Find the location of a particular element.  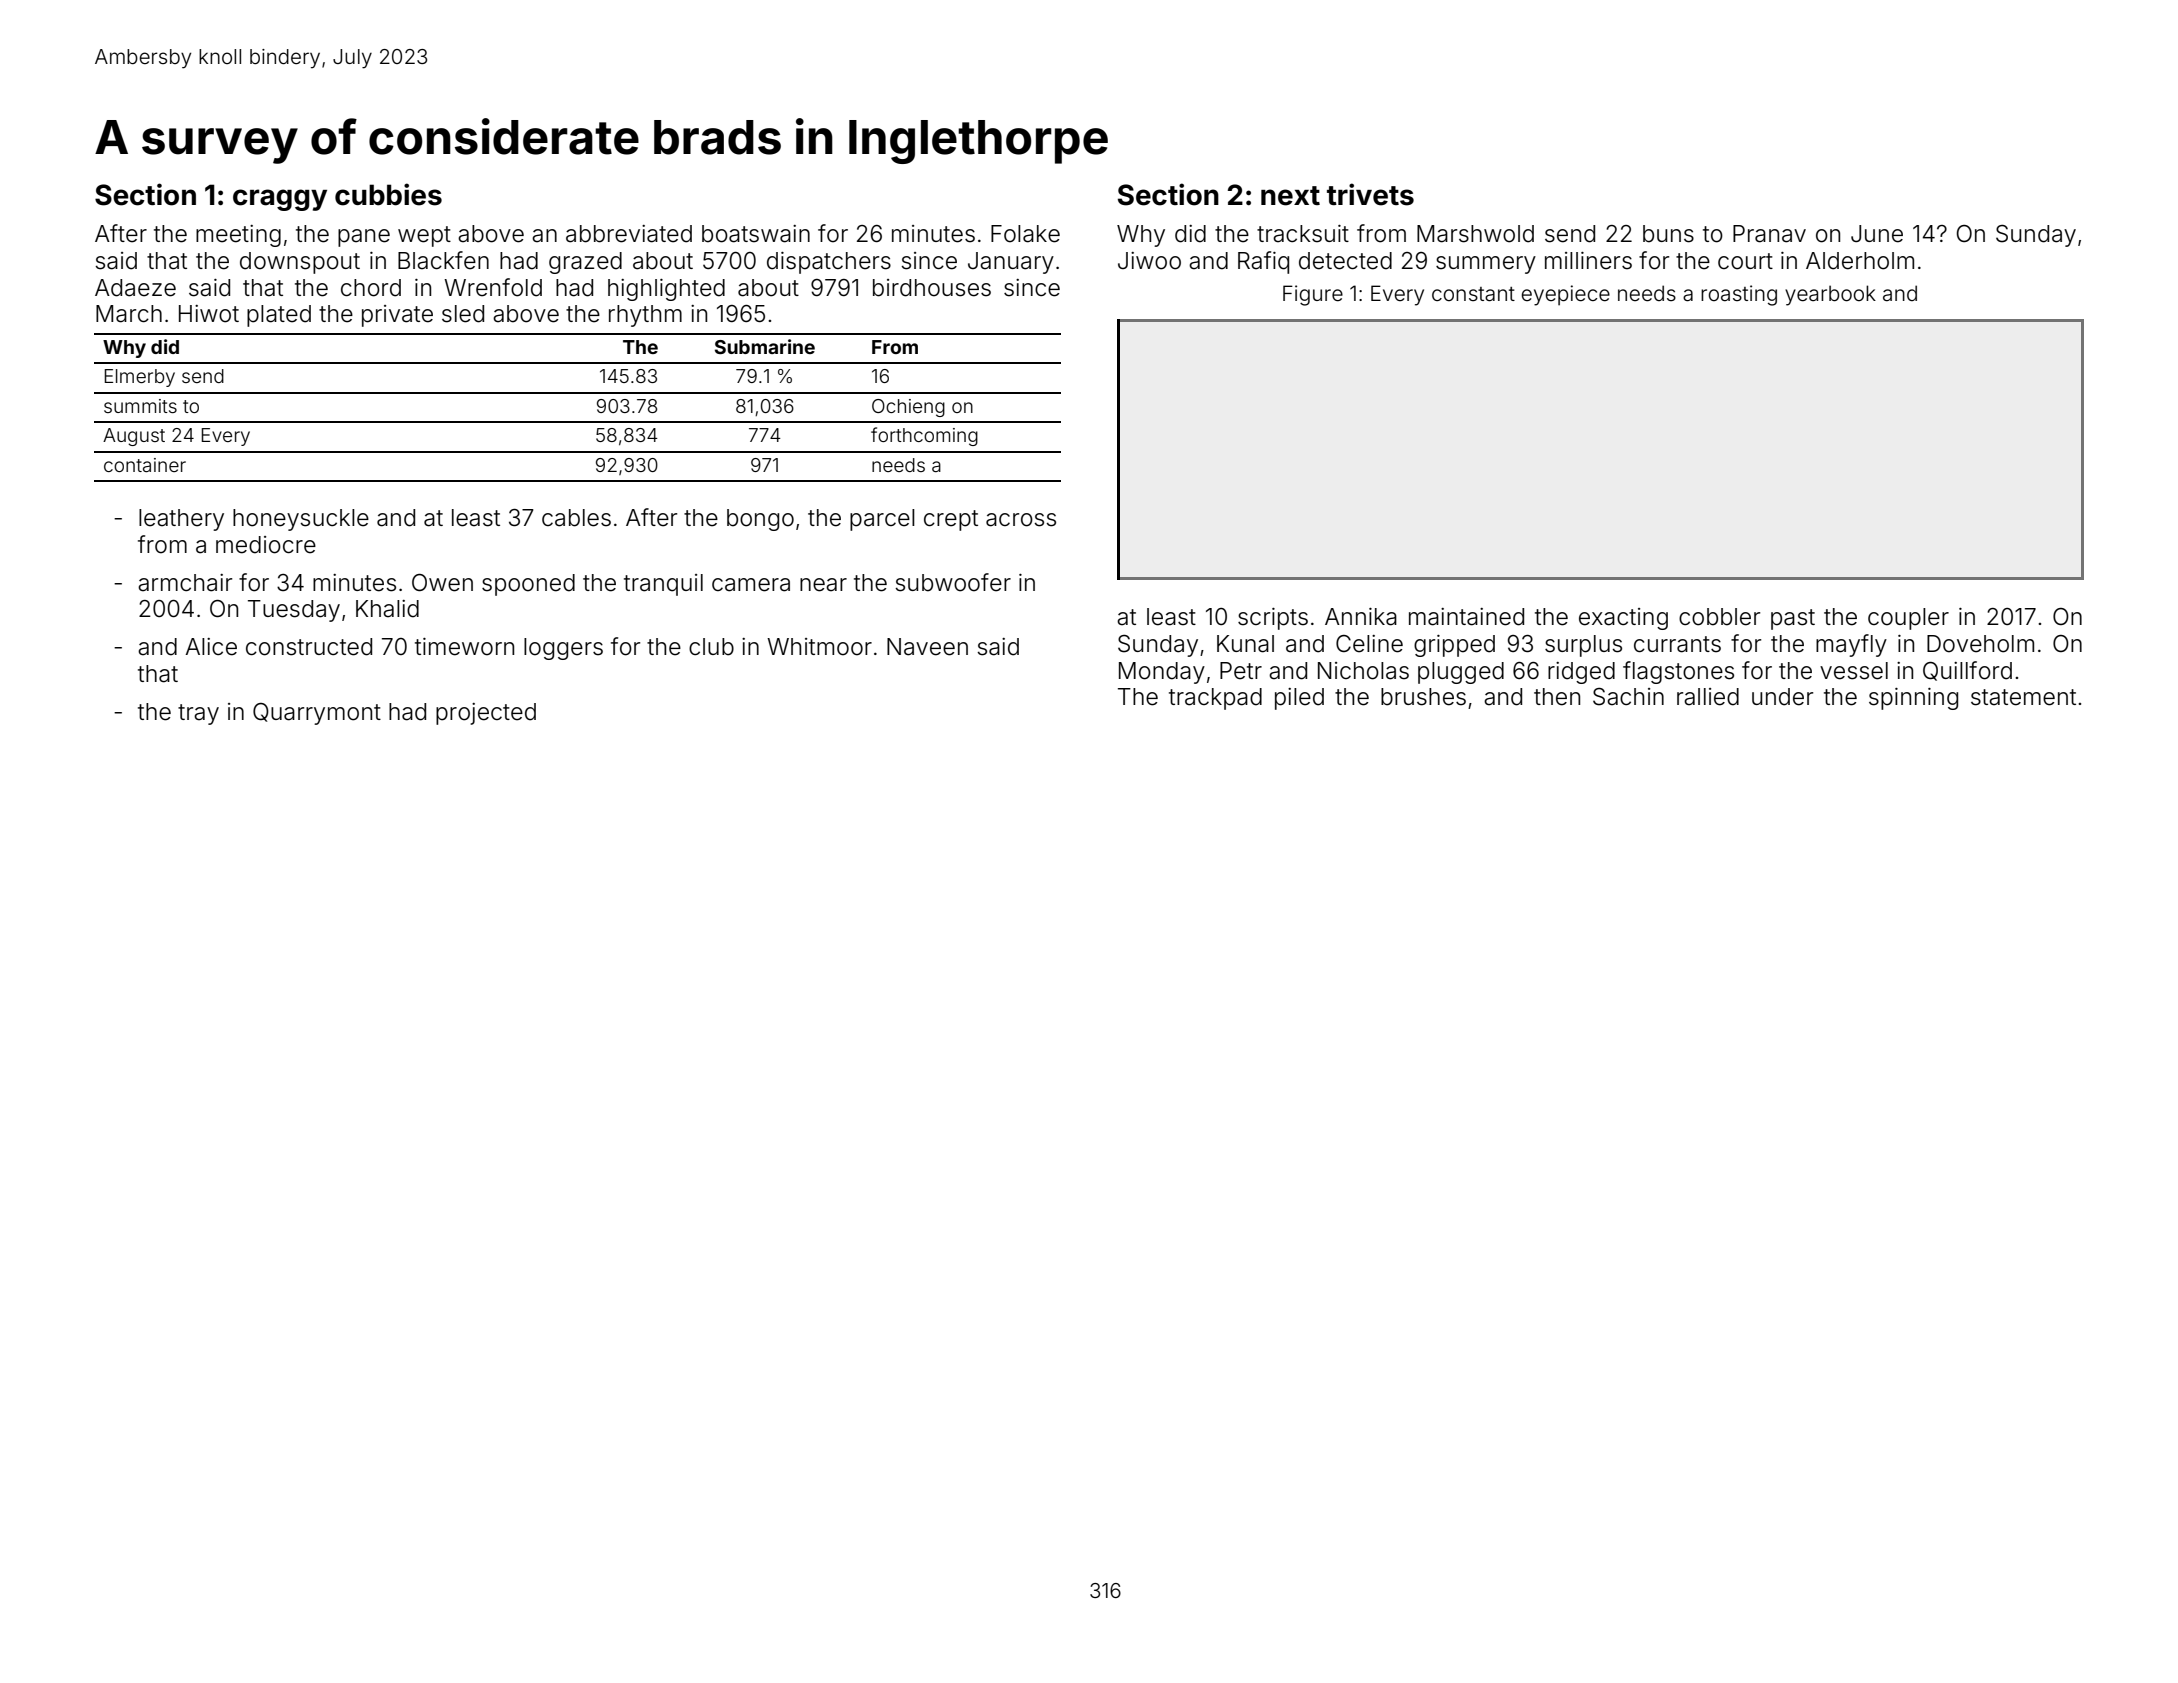

rhythm is located at coordinates (645, 316).
